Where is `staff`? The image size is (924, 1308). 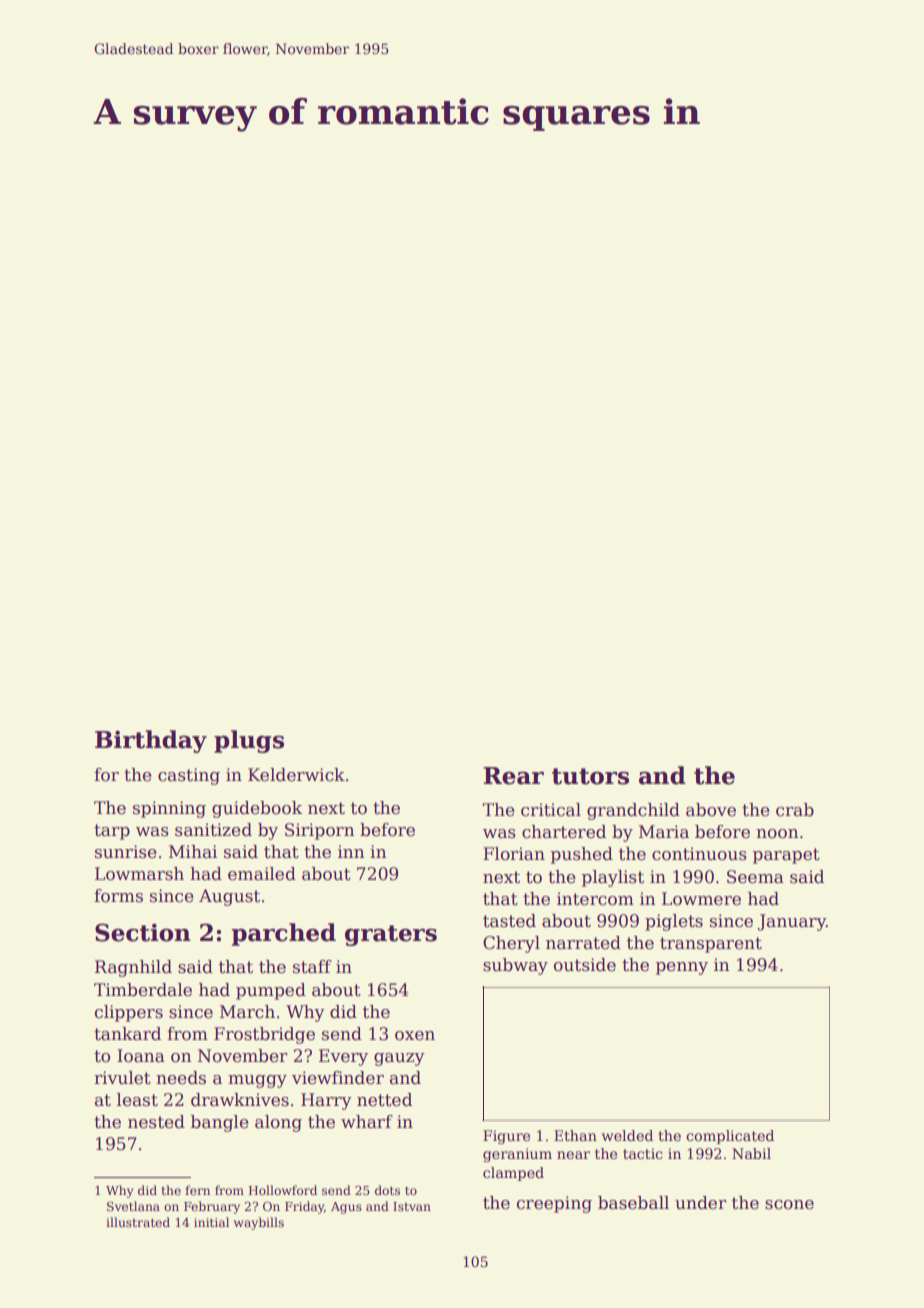
staff is located at coordinates (312, 967).
